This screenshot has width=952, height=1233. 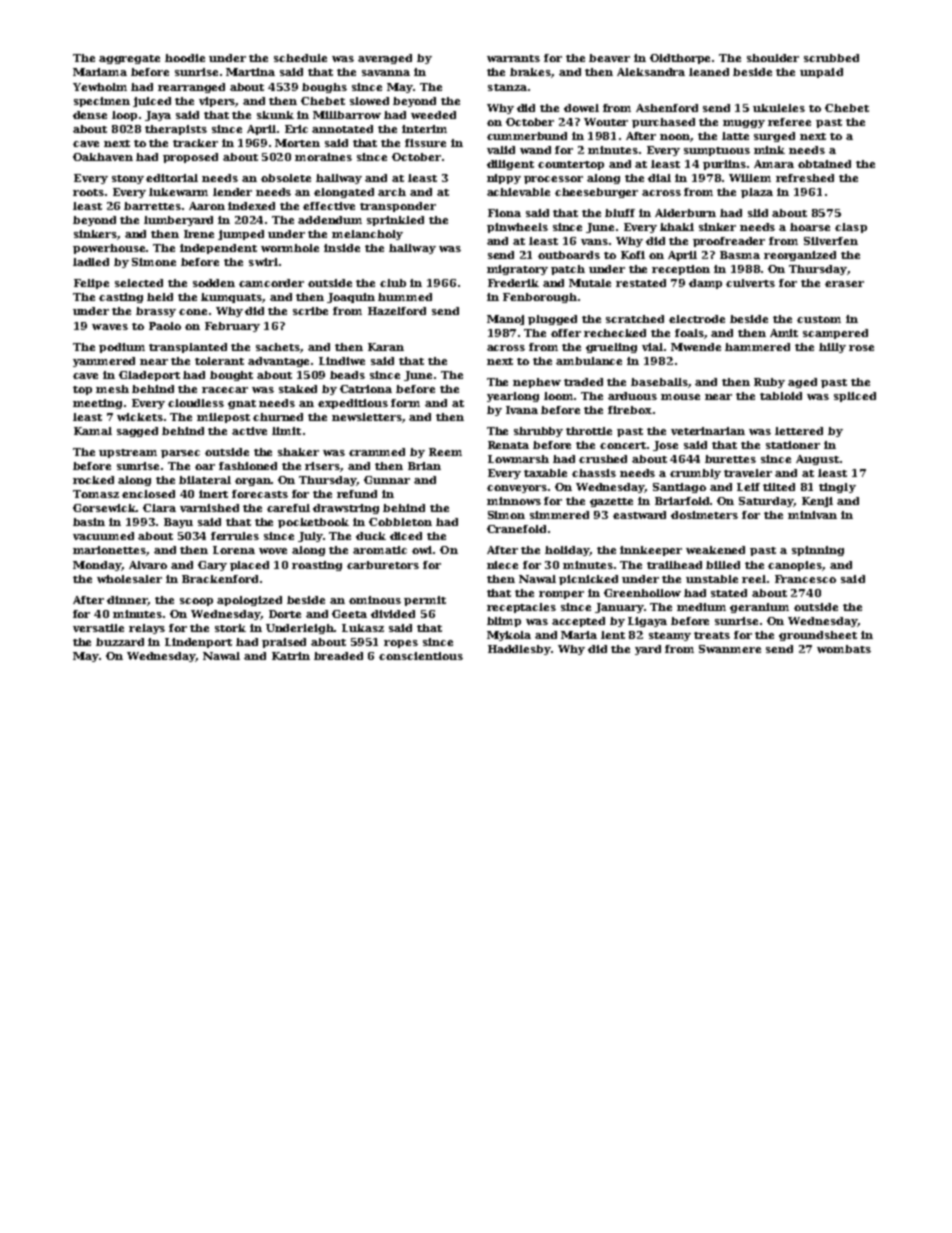 I want to click on apologized, so click(x=249, y=601).
